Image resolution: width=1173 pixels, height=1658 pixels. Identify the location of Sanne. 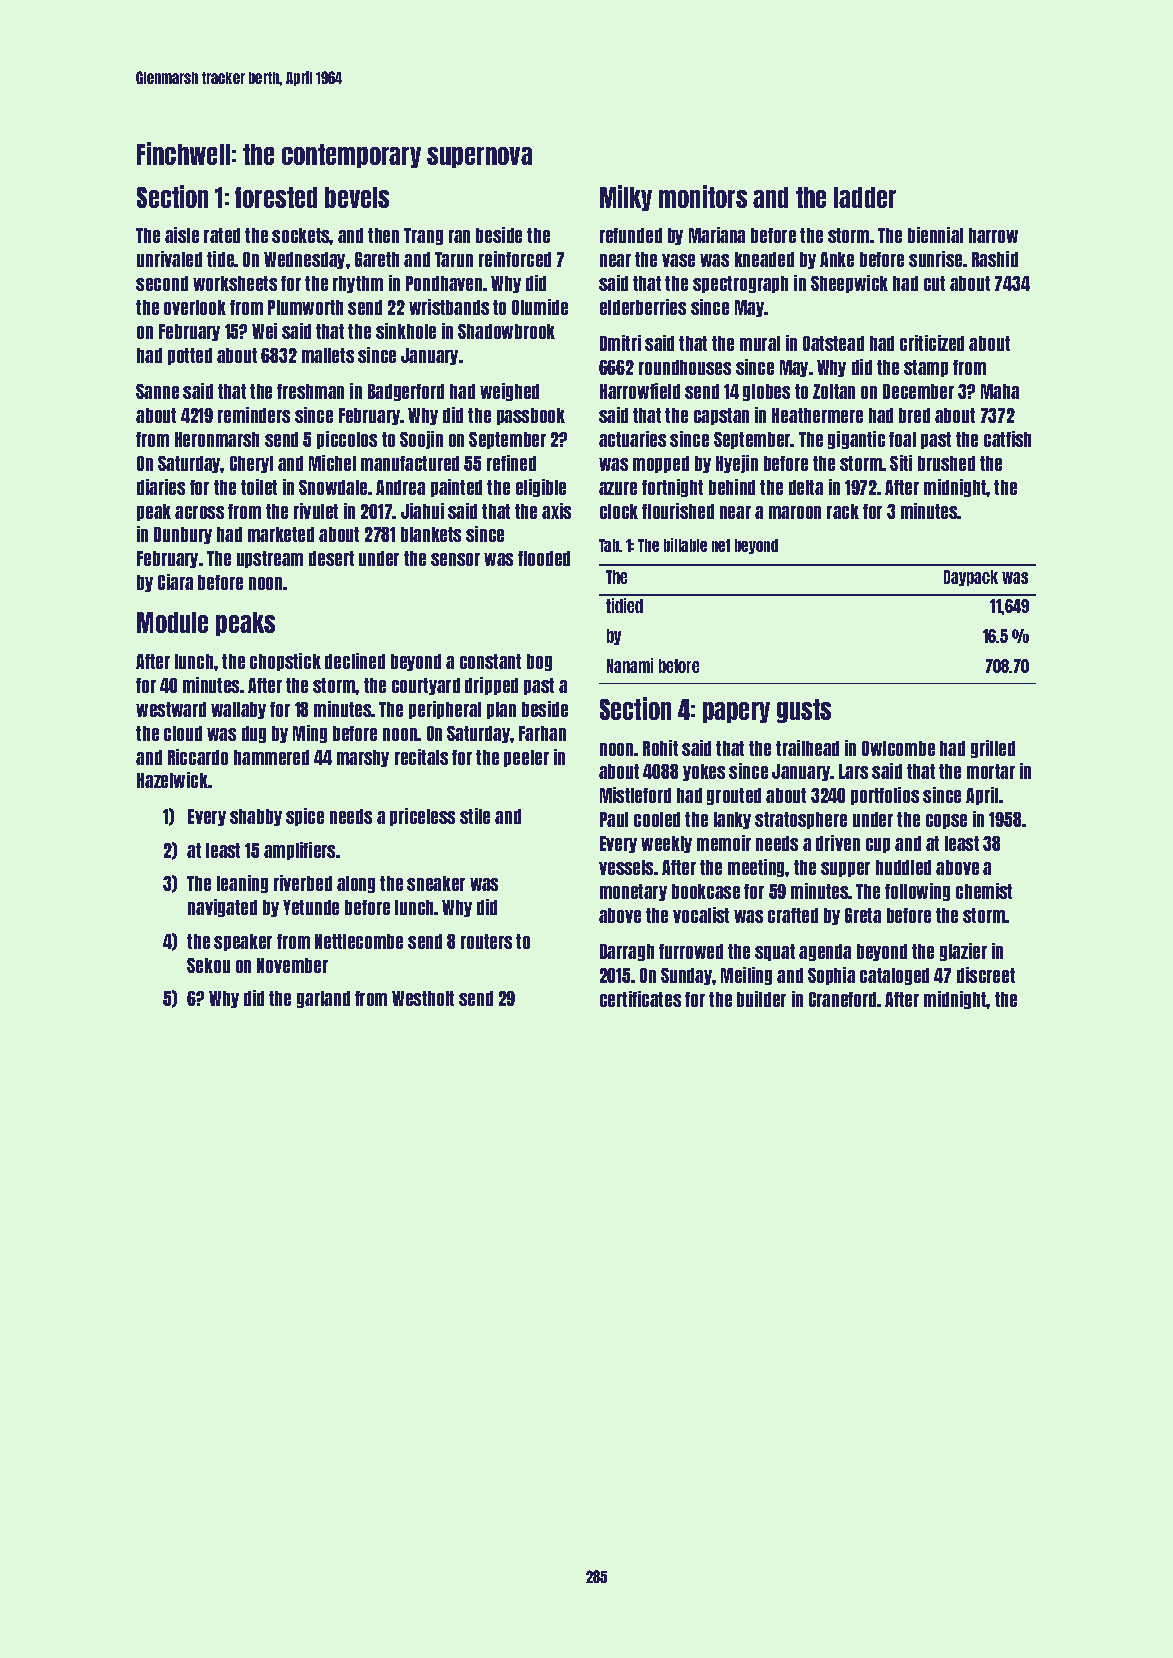
(157, 391).
